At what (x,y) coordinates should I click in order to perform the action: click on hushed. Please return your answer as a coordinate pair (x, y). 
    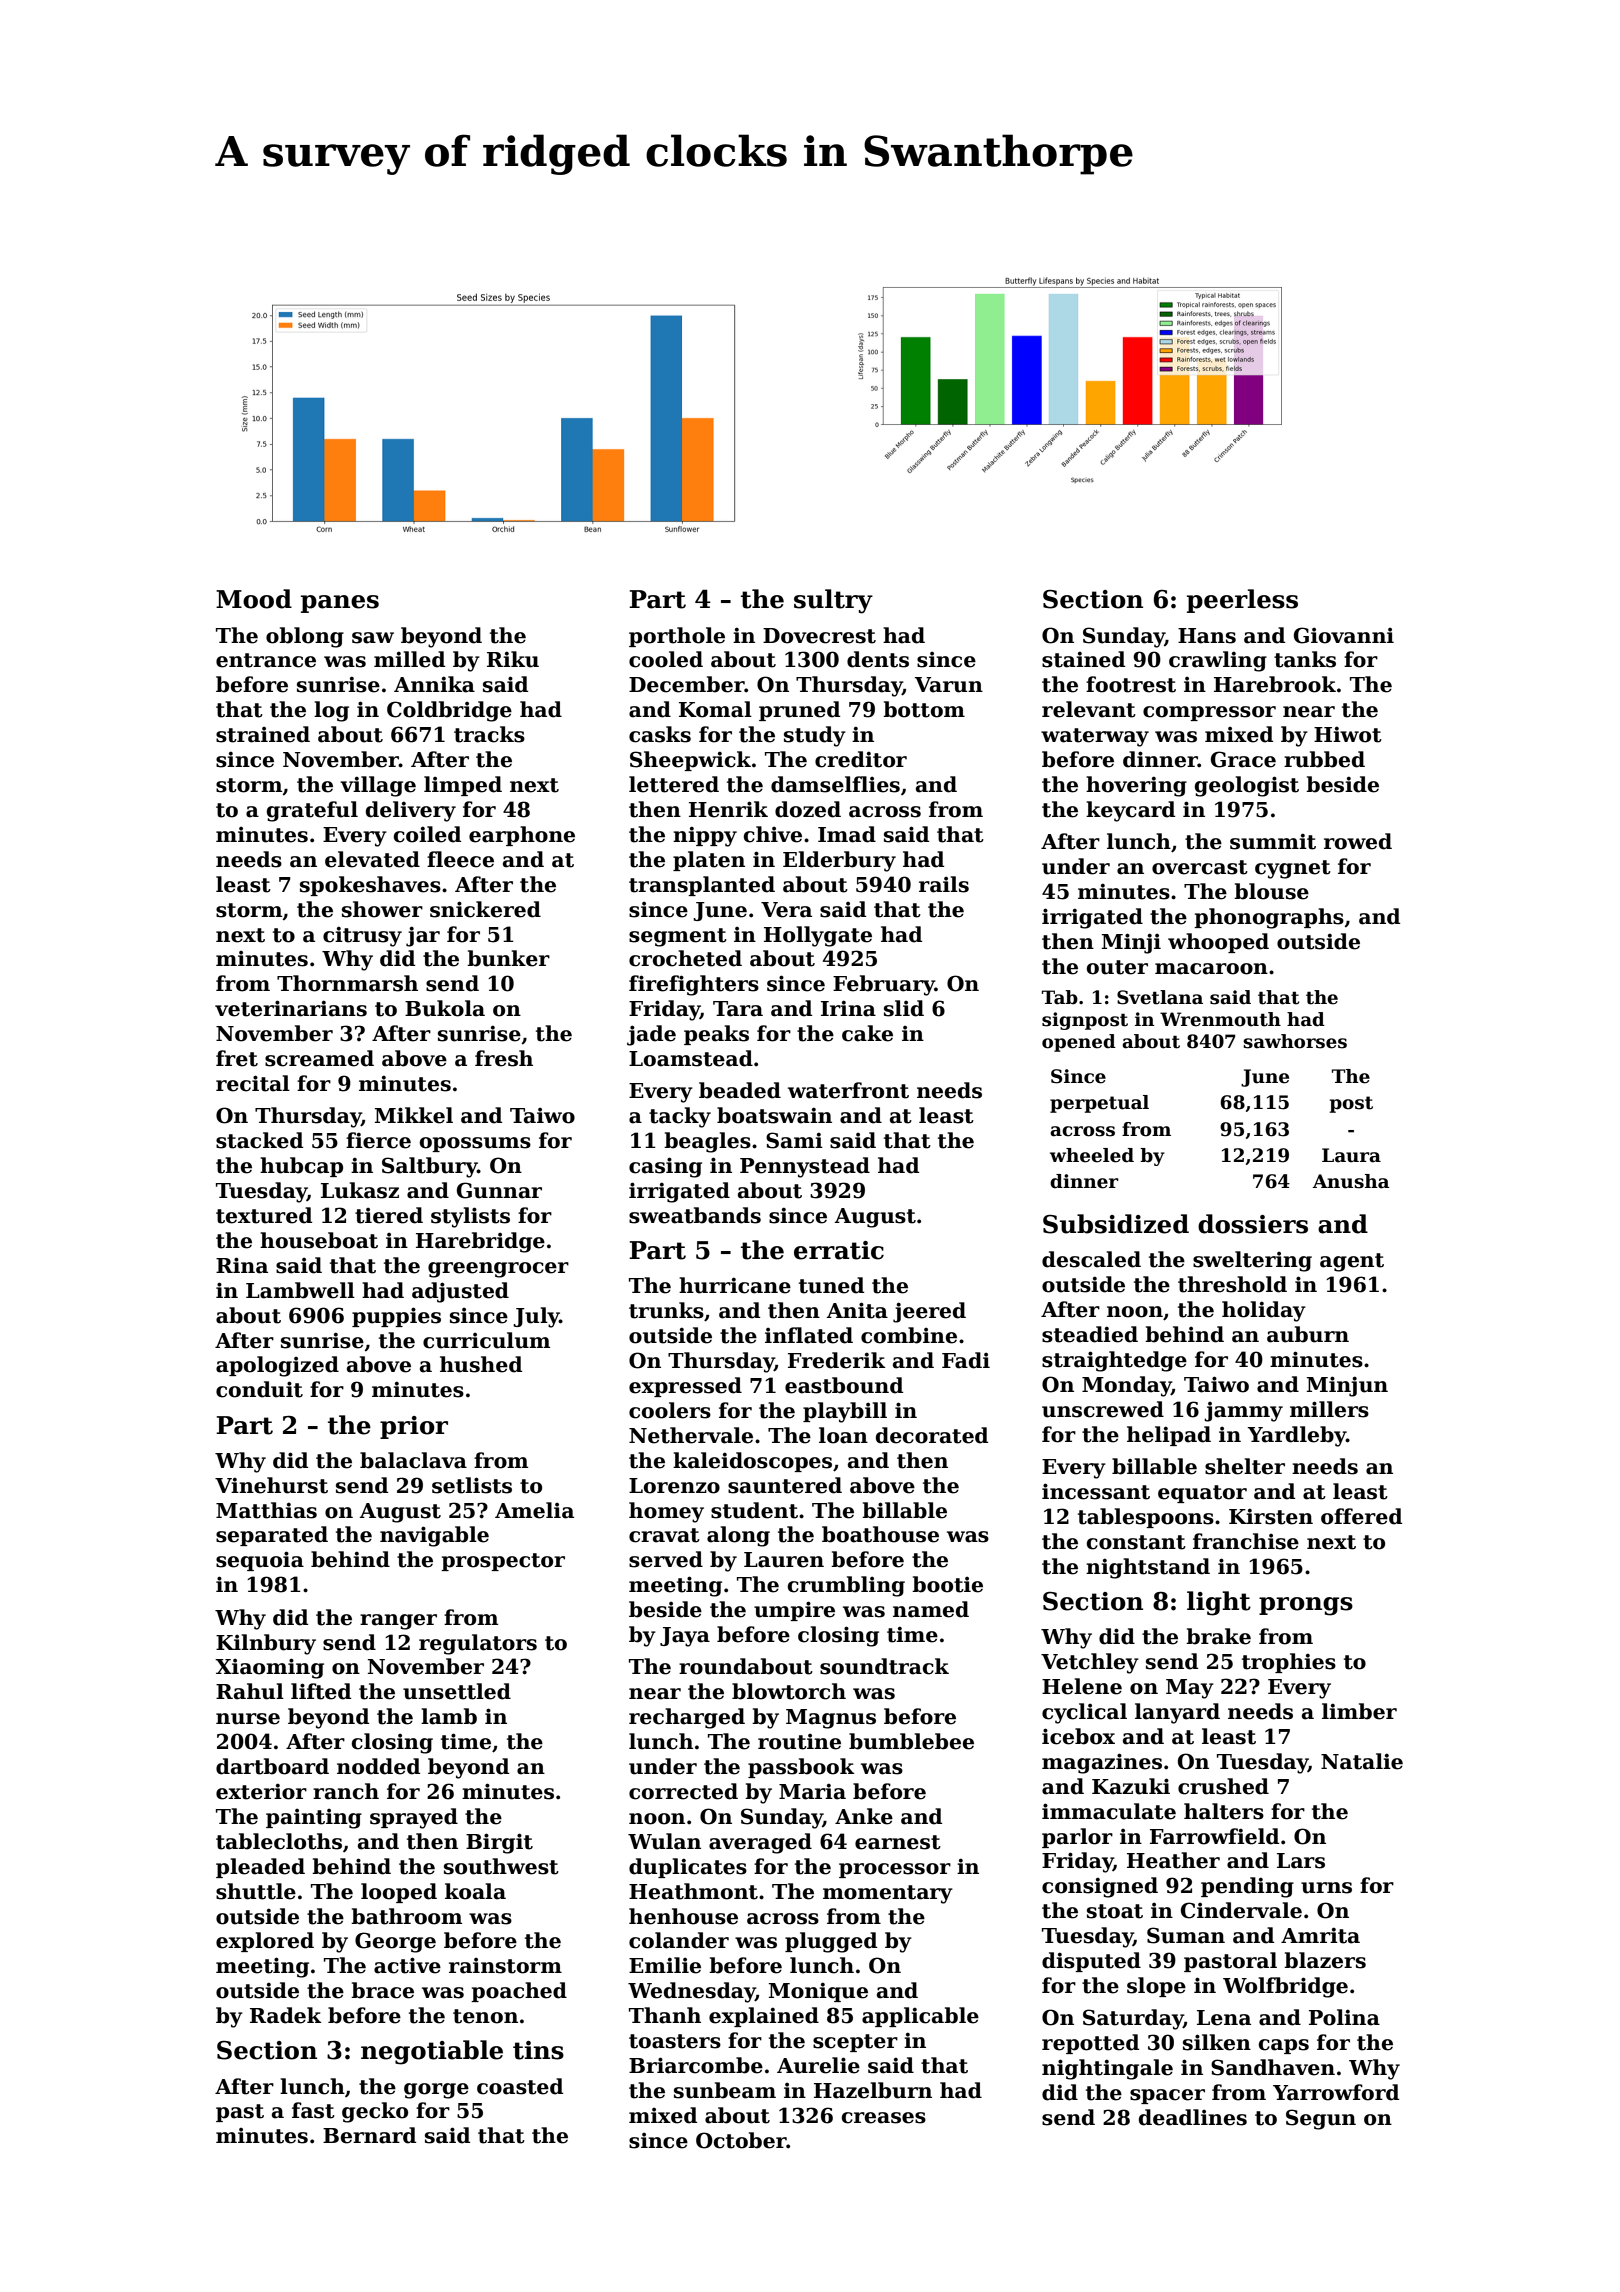
    Looking at the image, I should click on (481, 1364).
